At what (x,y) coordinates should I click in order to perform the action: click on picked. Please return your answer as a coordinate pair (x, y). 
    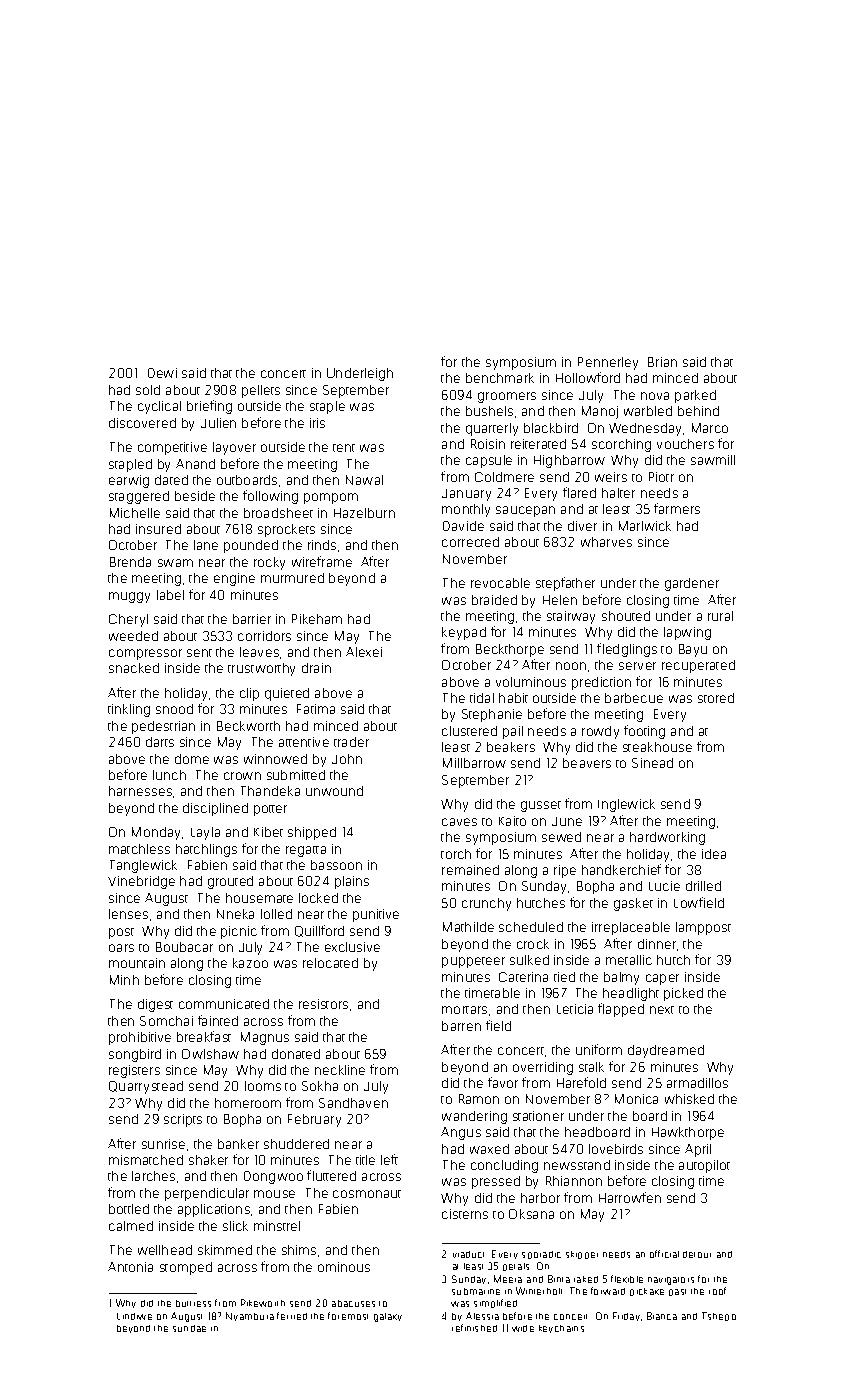
    Looking at the image, I should click on (683, 994).
